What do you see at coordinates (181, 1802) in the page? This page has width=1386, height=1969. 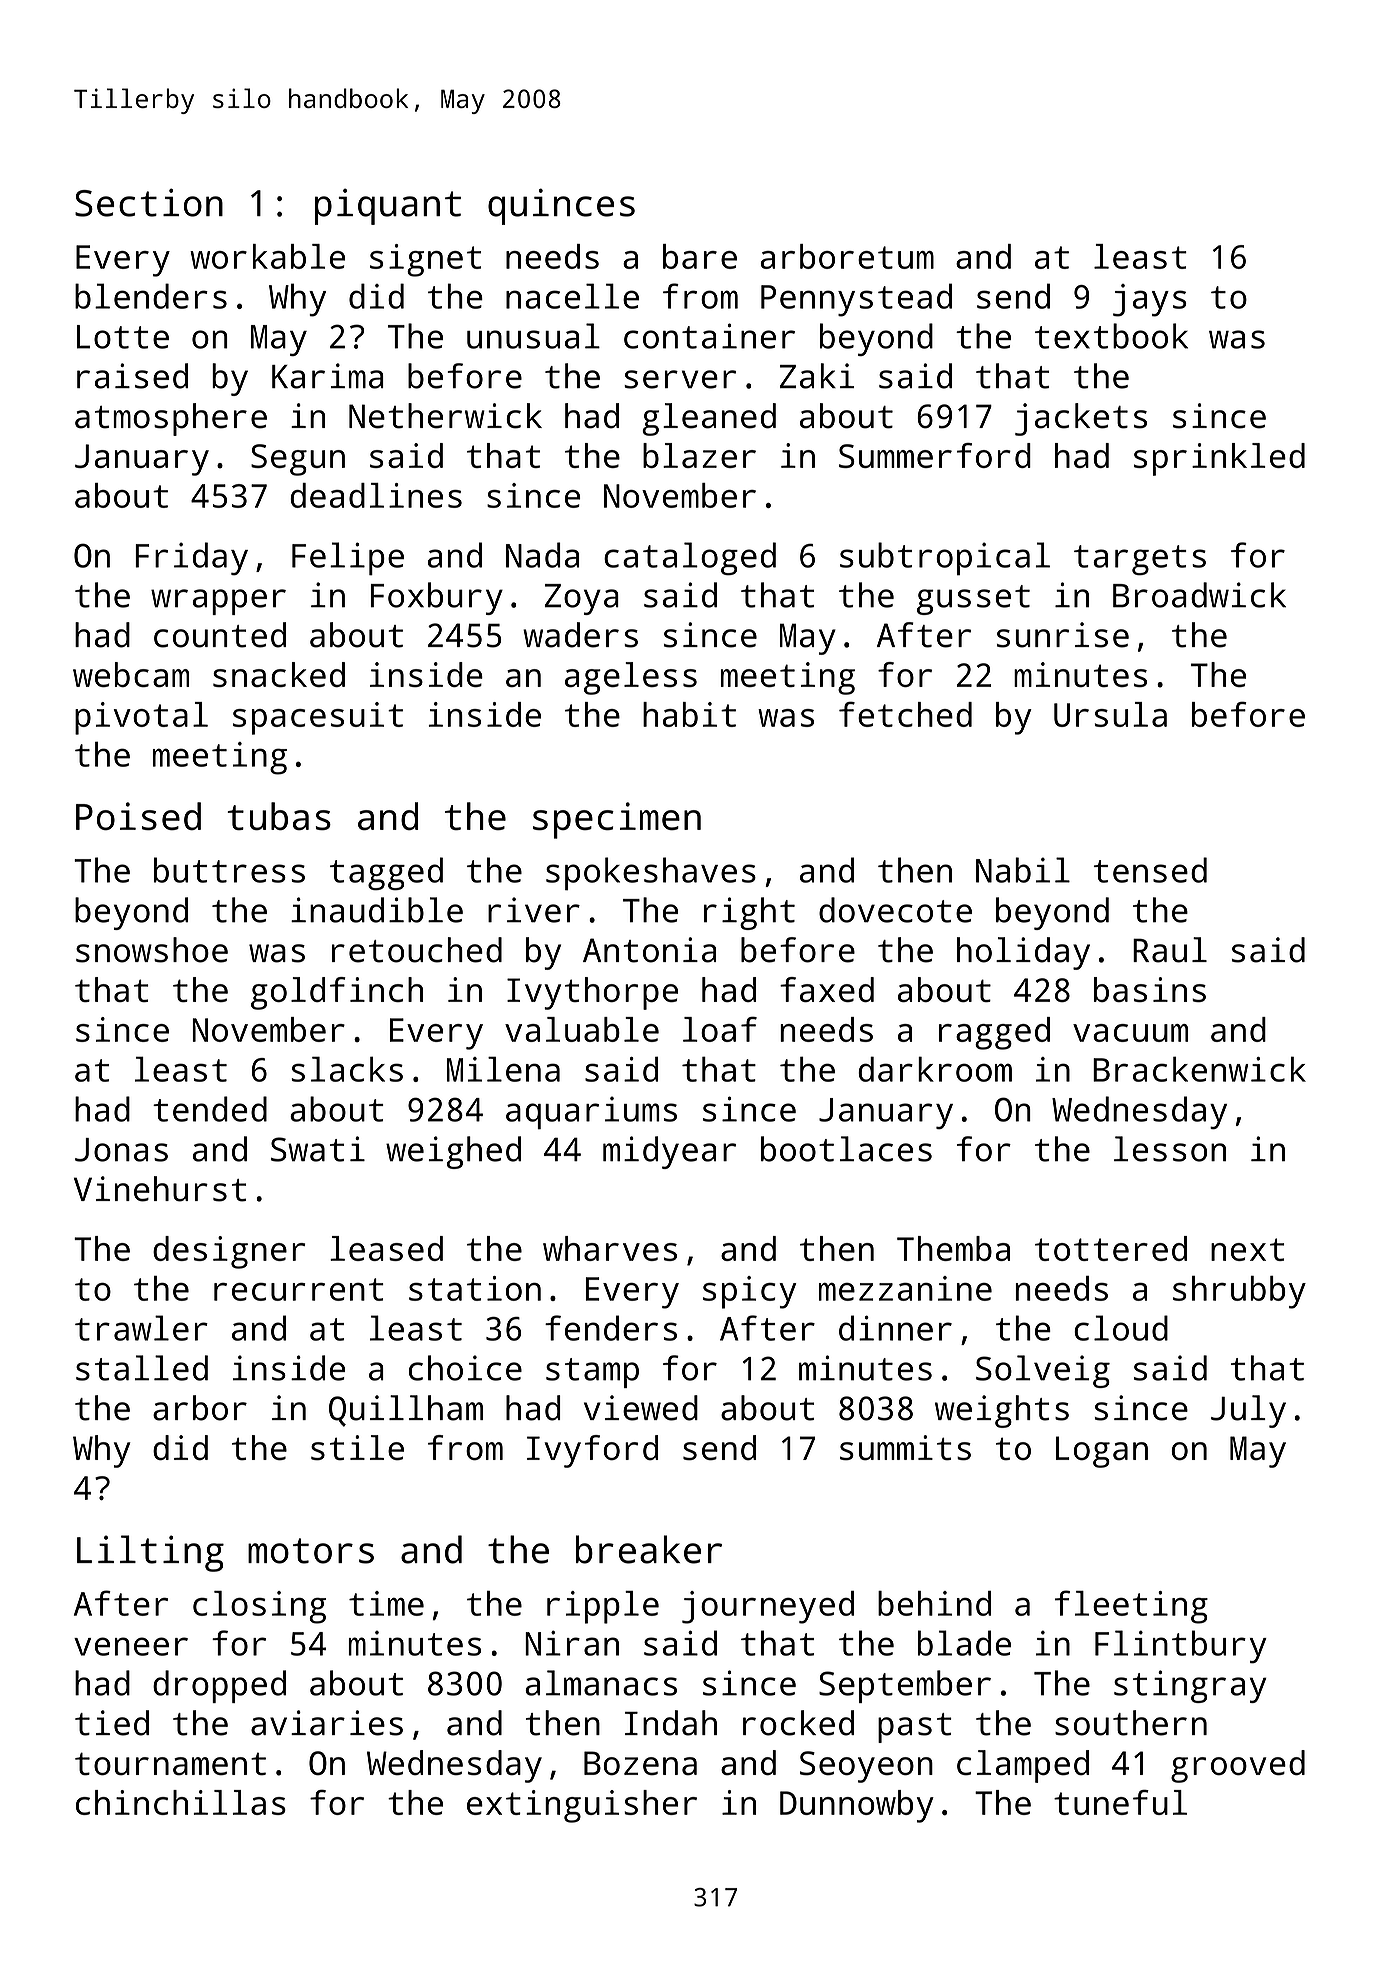 I see `chinchillas` at bounding box center [181, 1802].
